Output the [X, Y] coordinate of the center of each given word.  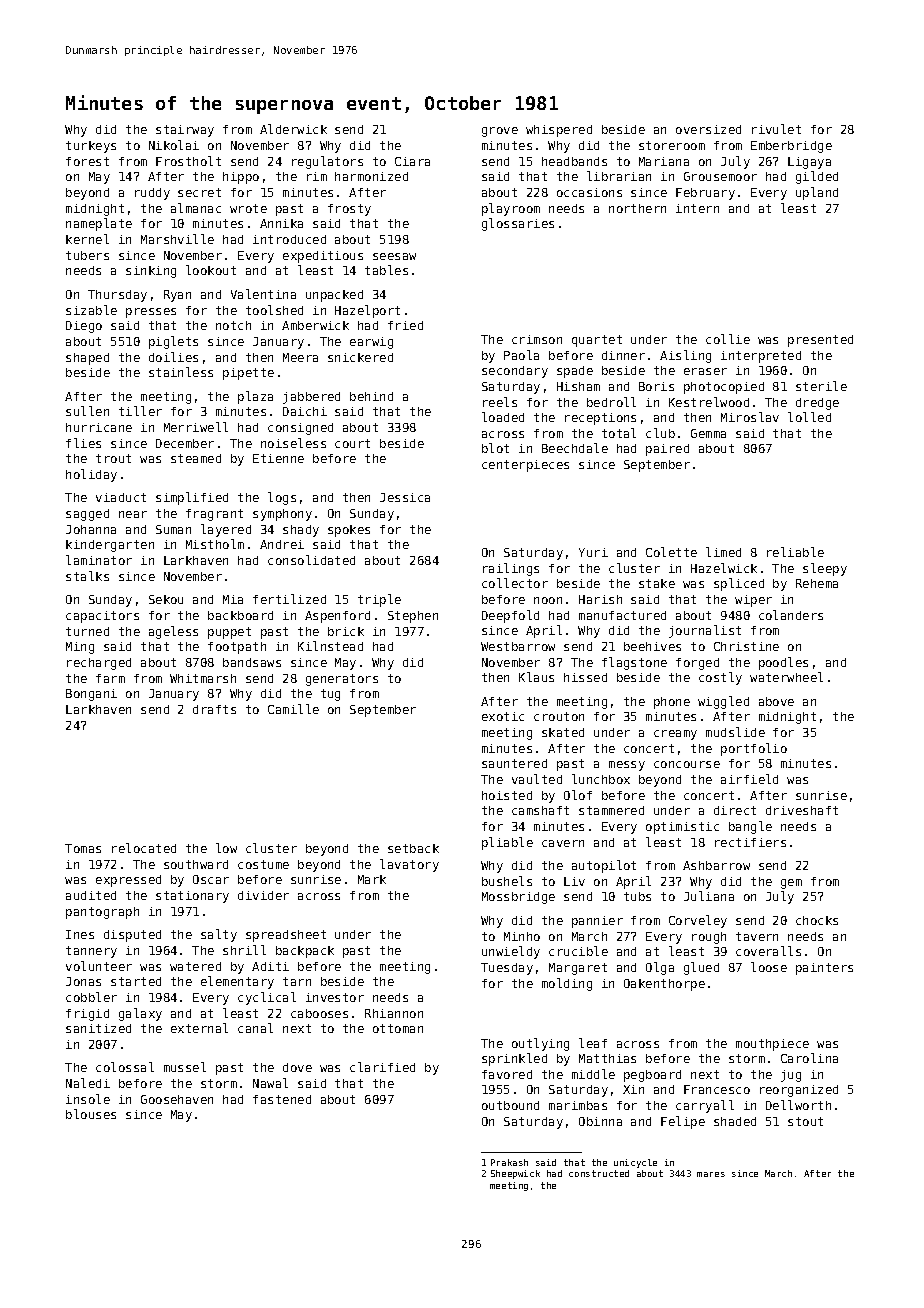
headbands [574, 161]
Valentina [263, 294]
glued [701, 968]
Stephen [413, 617]
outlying [540, 1044]
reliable [795, 552]
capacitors [102, 617]
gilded [817, 177]
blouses [91, 1114]
